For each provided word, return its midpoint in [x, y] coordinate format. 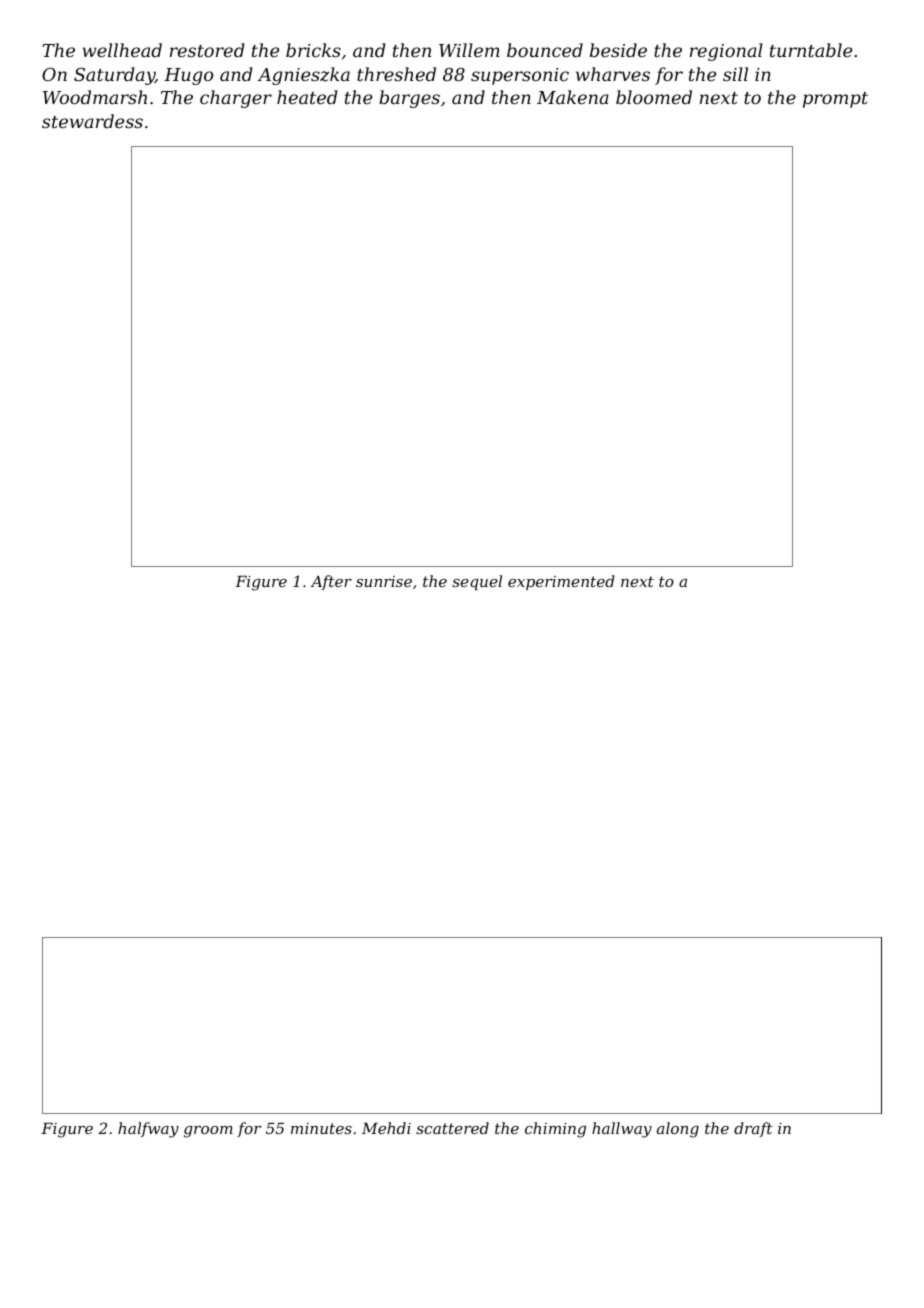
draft [753, 1129]
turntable [811, 50]
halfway [148, 1130]
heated [307, 97]
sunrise [384, 581]
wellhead [122, 50]
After [331, 582]
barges [409, 99]
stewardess [92, 121]
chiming [555, 1130]
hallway [622, 1130]
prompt [835, 100]
